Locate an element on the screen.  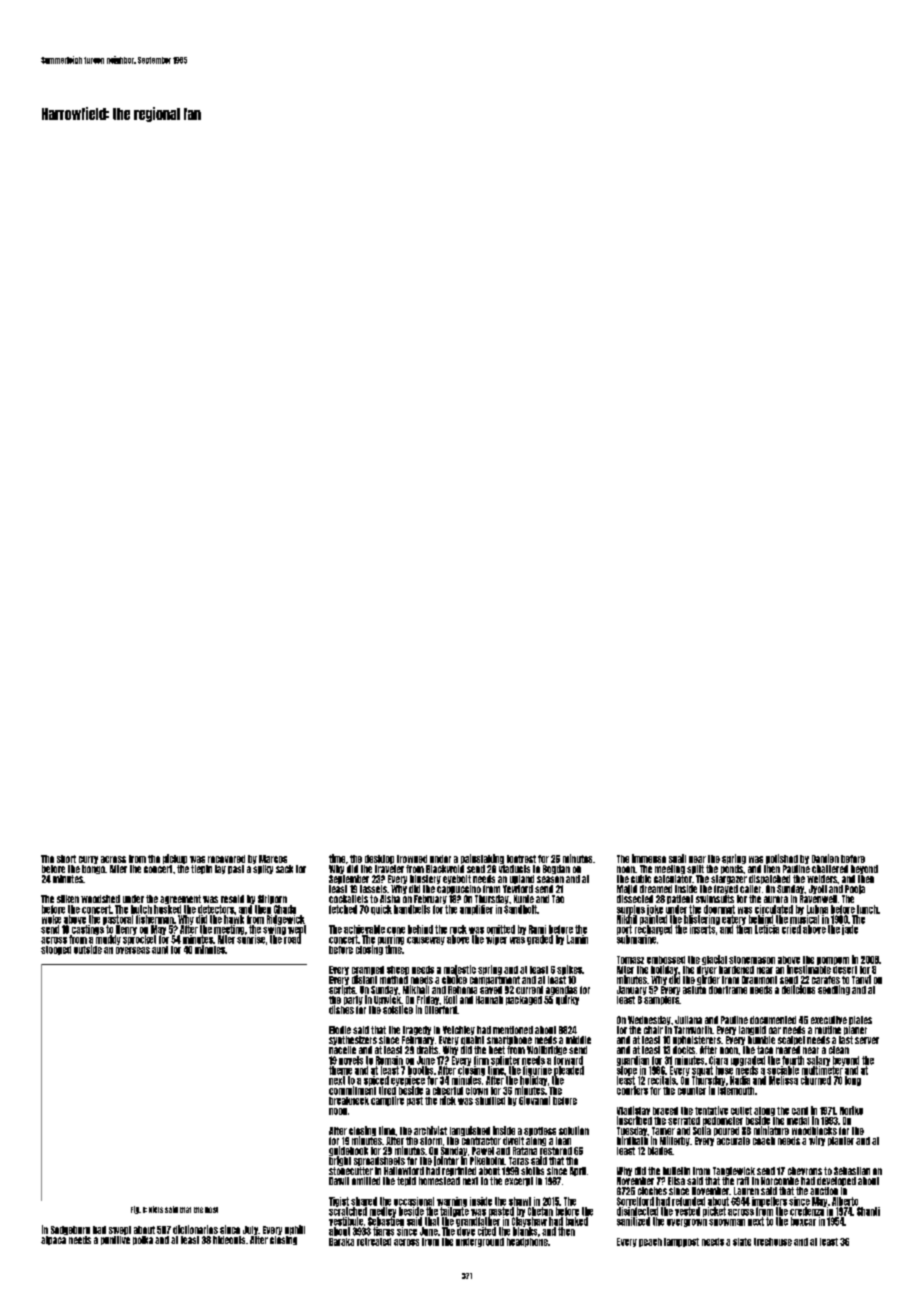
guidebook is located at coordinates (348, 1151).
